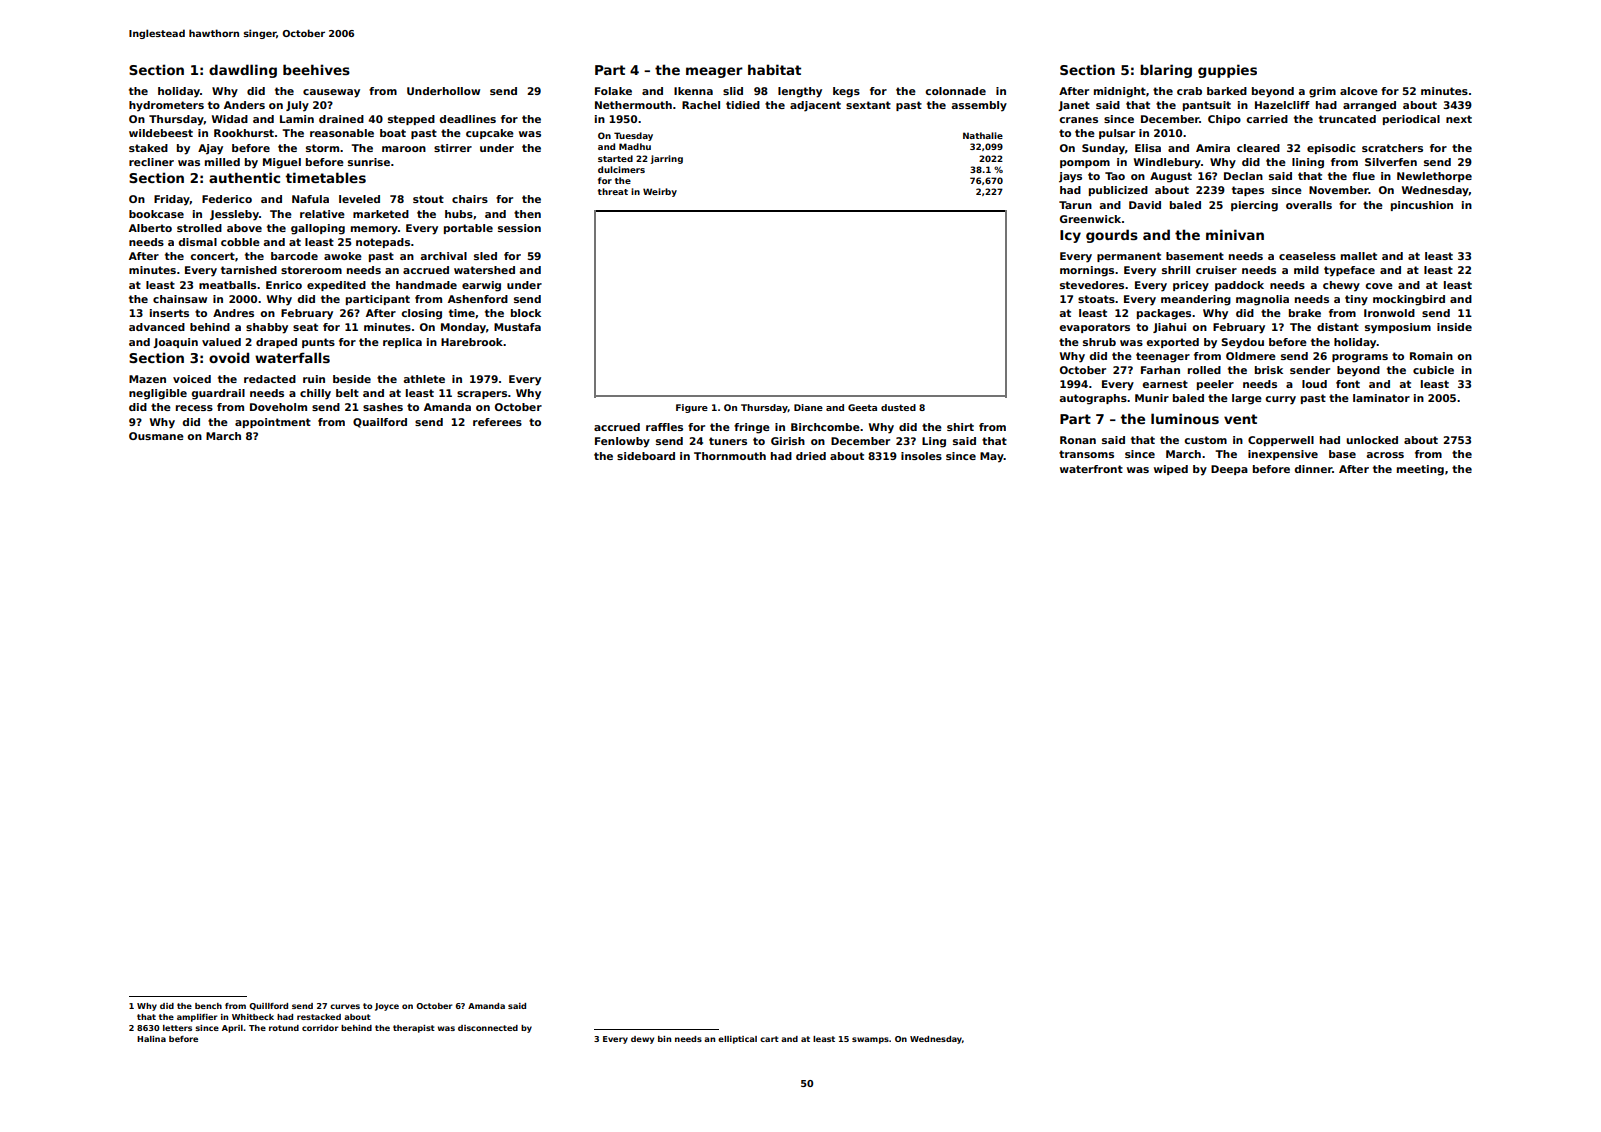 Image resolution: width=1601 pixels, height=1132 pixels. I want to click on Chipo, so click(1224, 120).
